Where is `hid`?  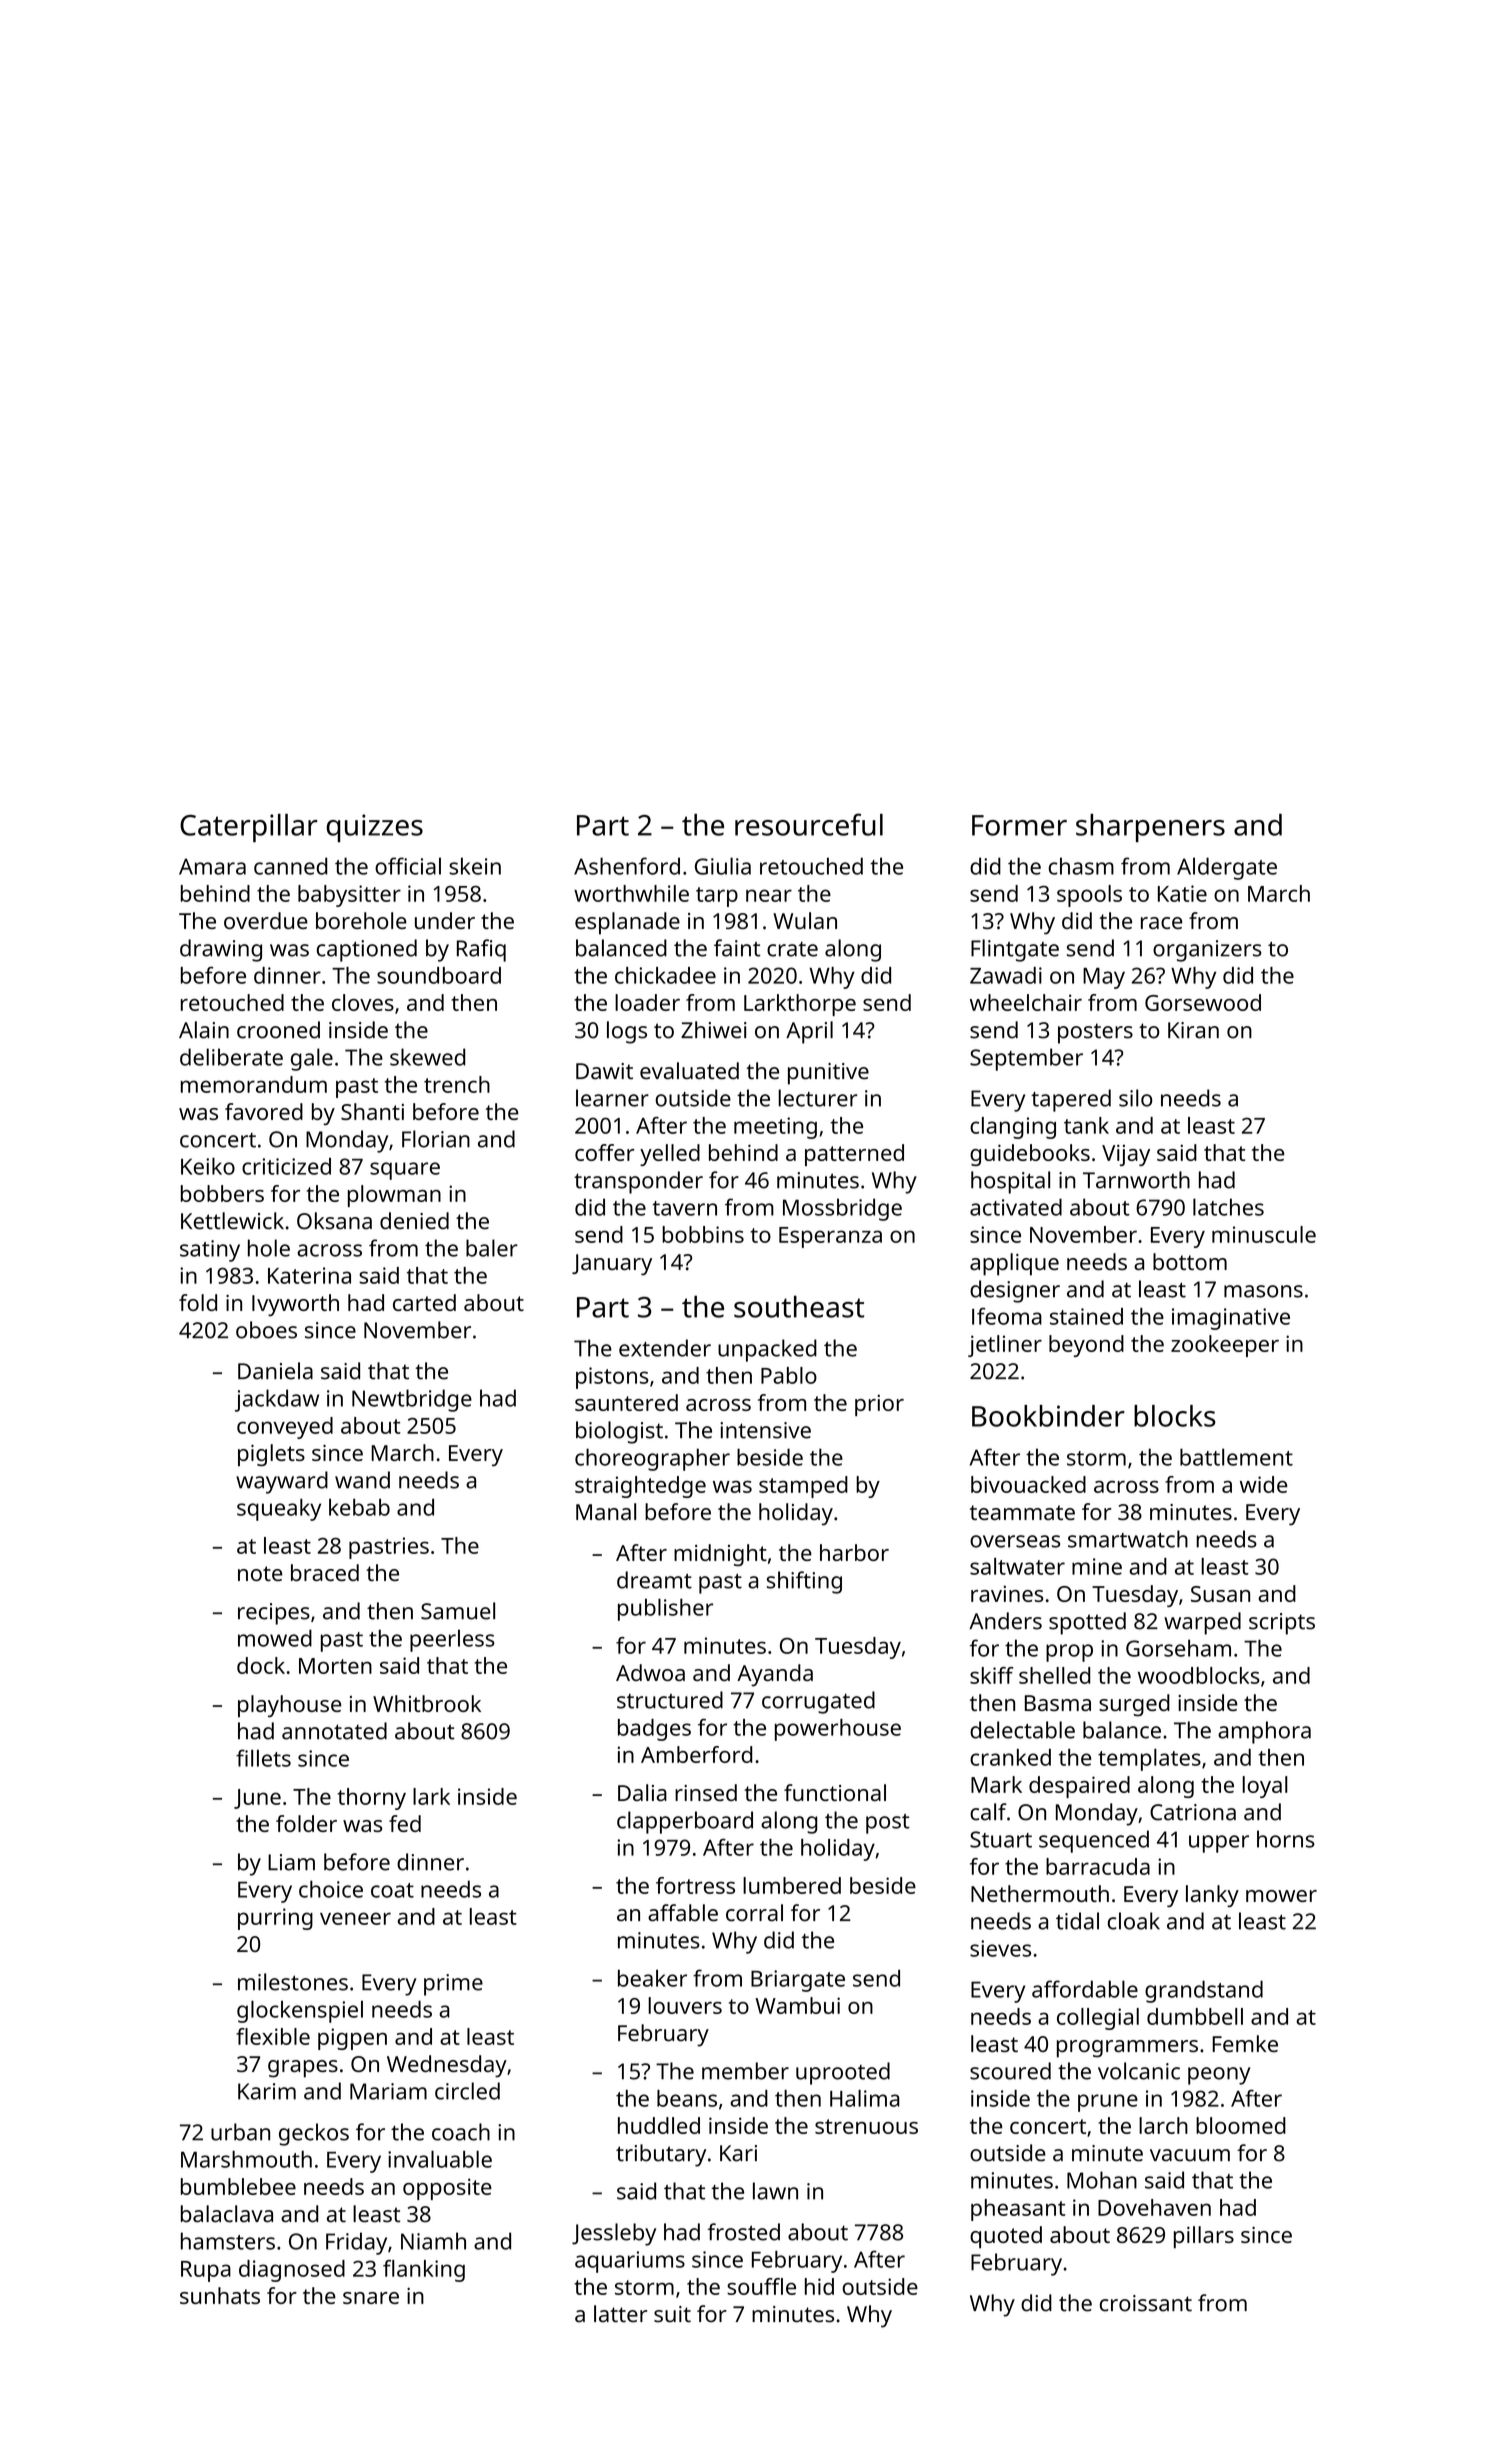 hid is located at coordinates (819, 2286).
